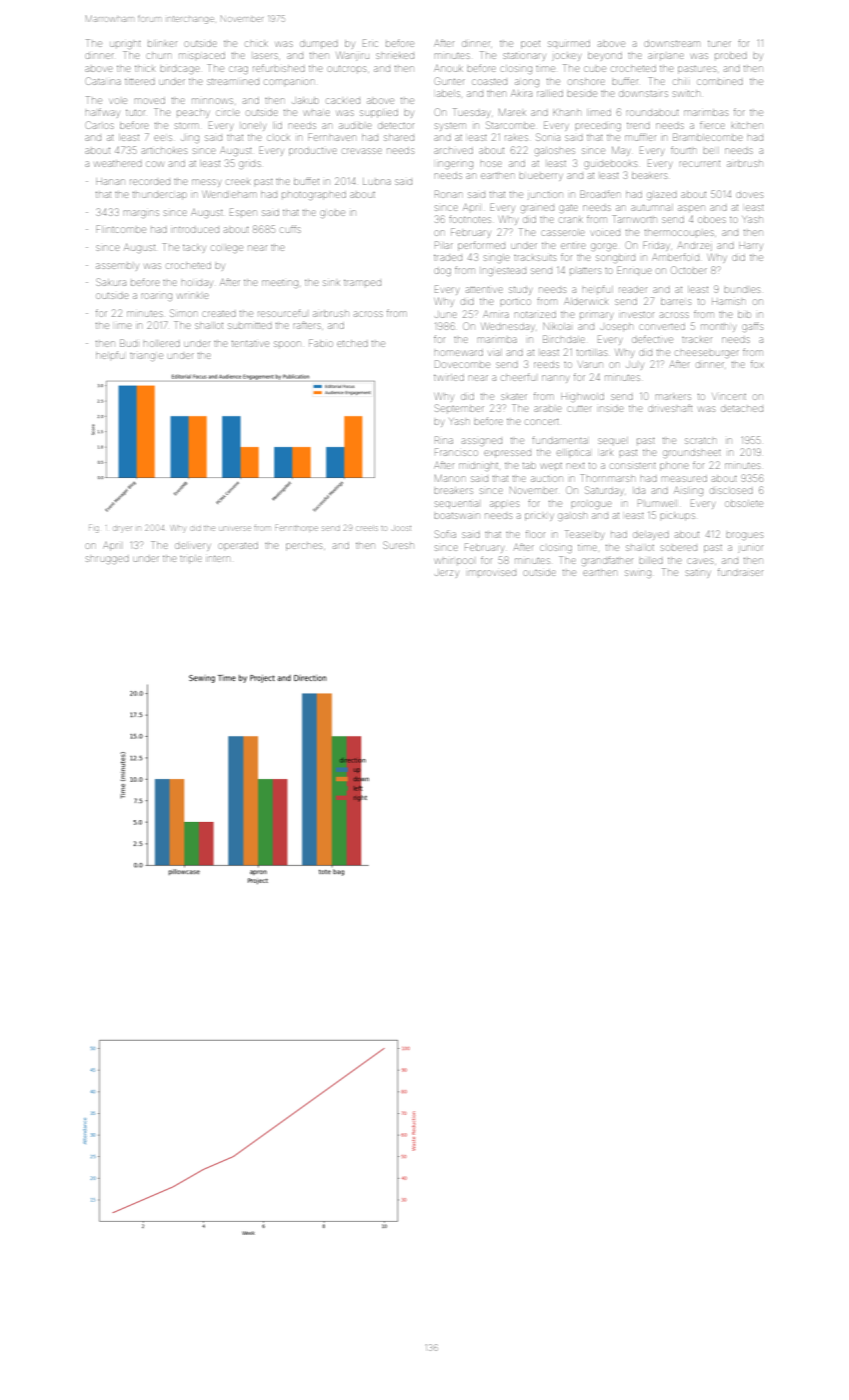 The width and height of the screenshot is (849, 1400). I want to click on shared, so click(399, 137).
